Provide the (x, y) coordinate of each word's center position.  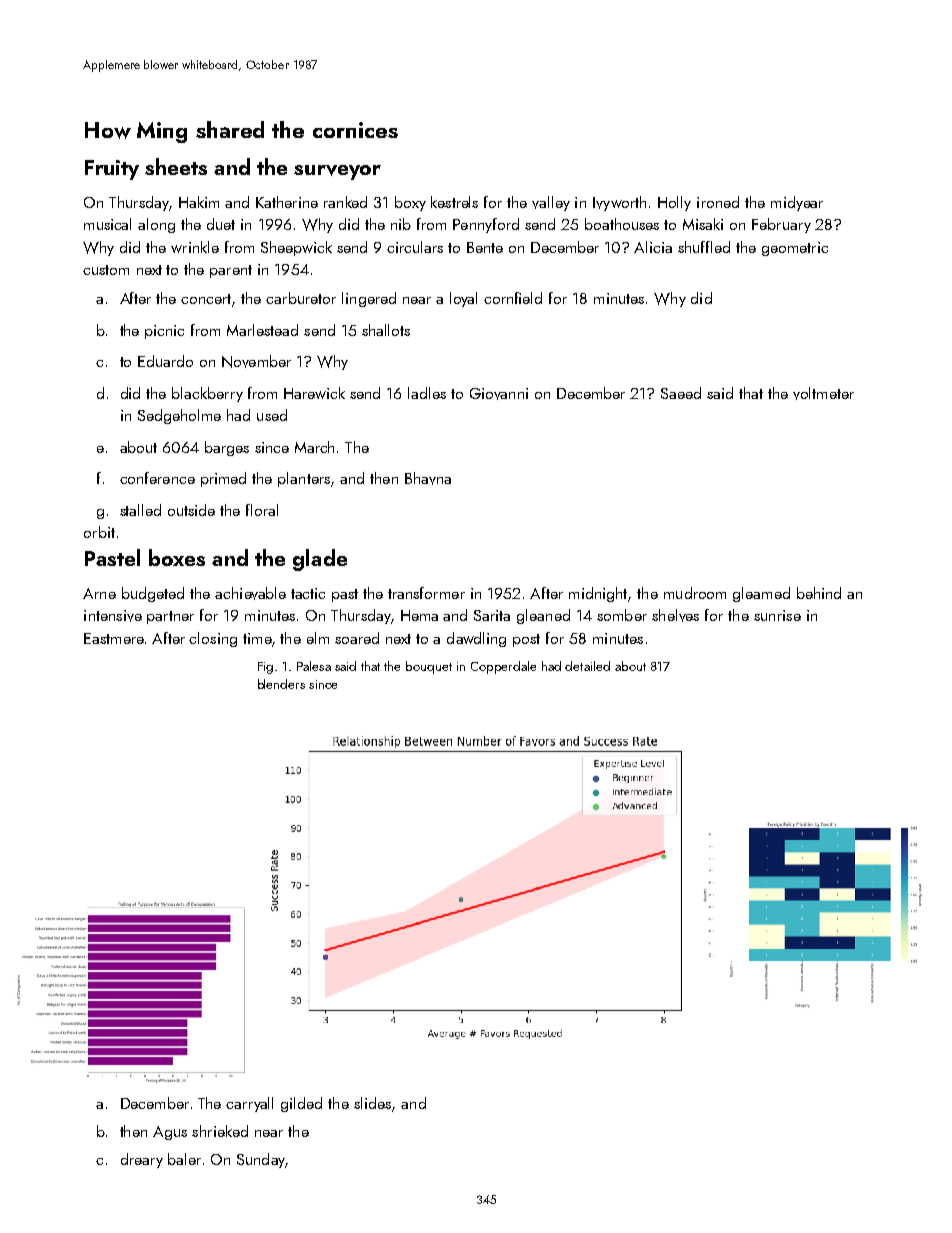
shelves (675, 615)
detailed (587, 666)
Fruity (112, 170)
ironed (718, 202)
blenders (281, 684)
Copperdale (503, 667)
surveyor (337, 172)
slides (372, 1103)
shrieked (220, 1131)
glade (320, 560)
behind (819, 593)
